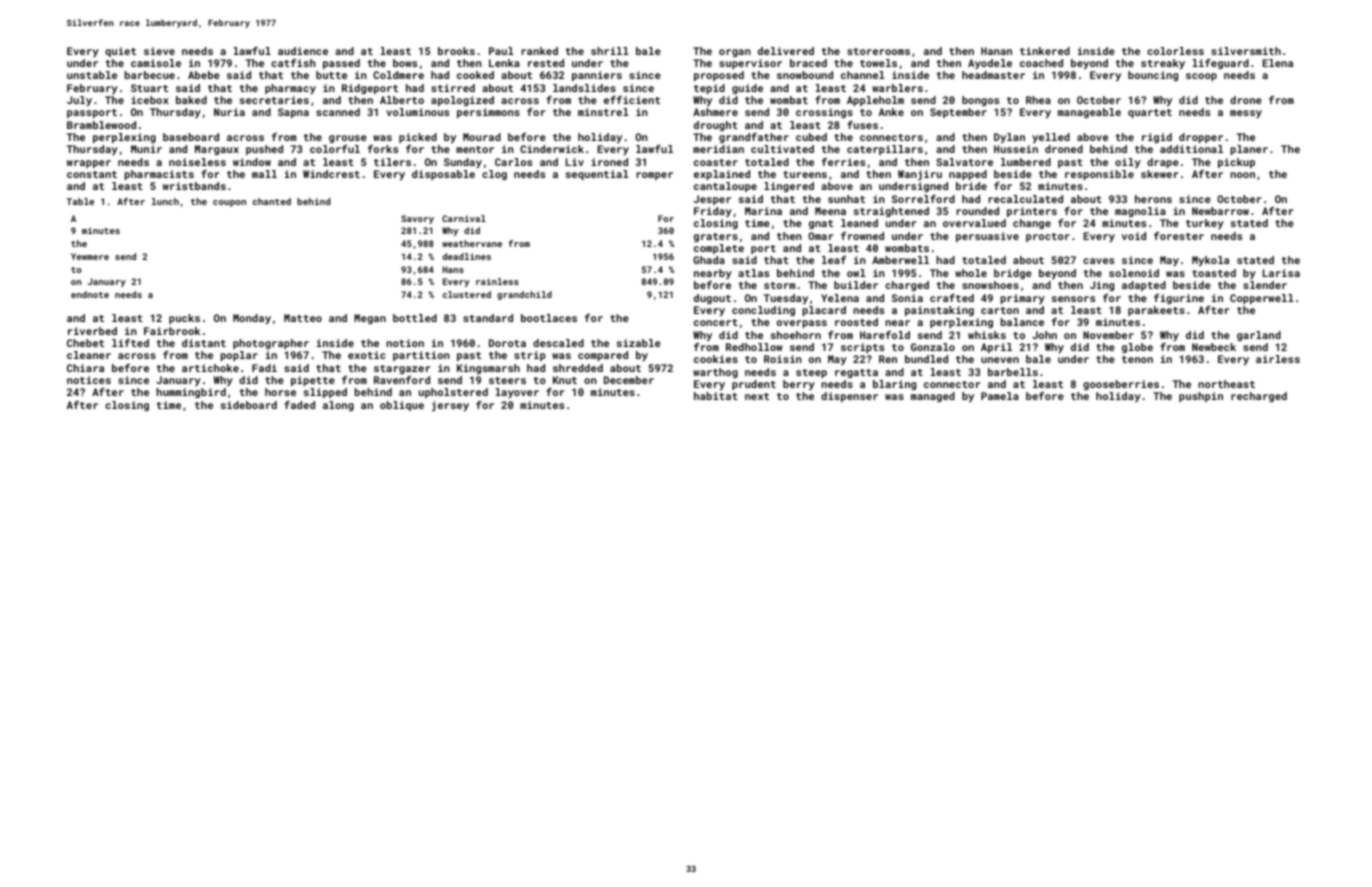 Image resolution: width=1372 pixels, height=887 pixels. What do you see at coordinates (303, 51) in the image?
I see `audience` at bounding box center [303, 51].
